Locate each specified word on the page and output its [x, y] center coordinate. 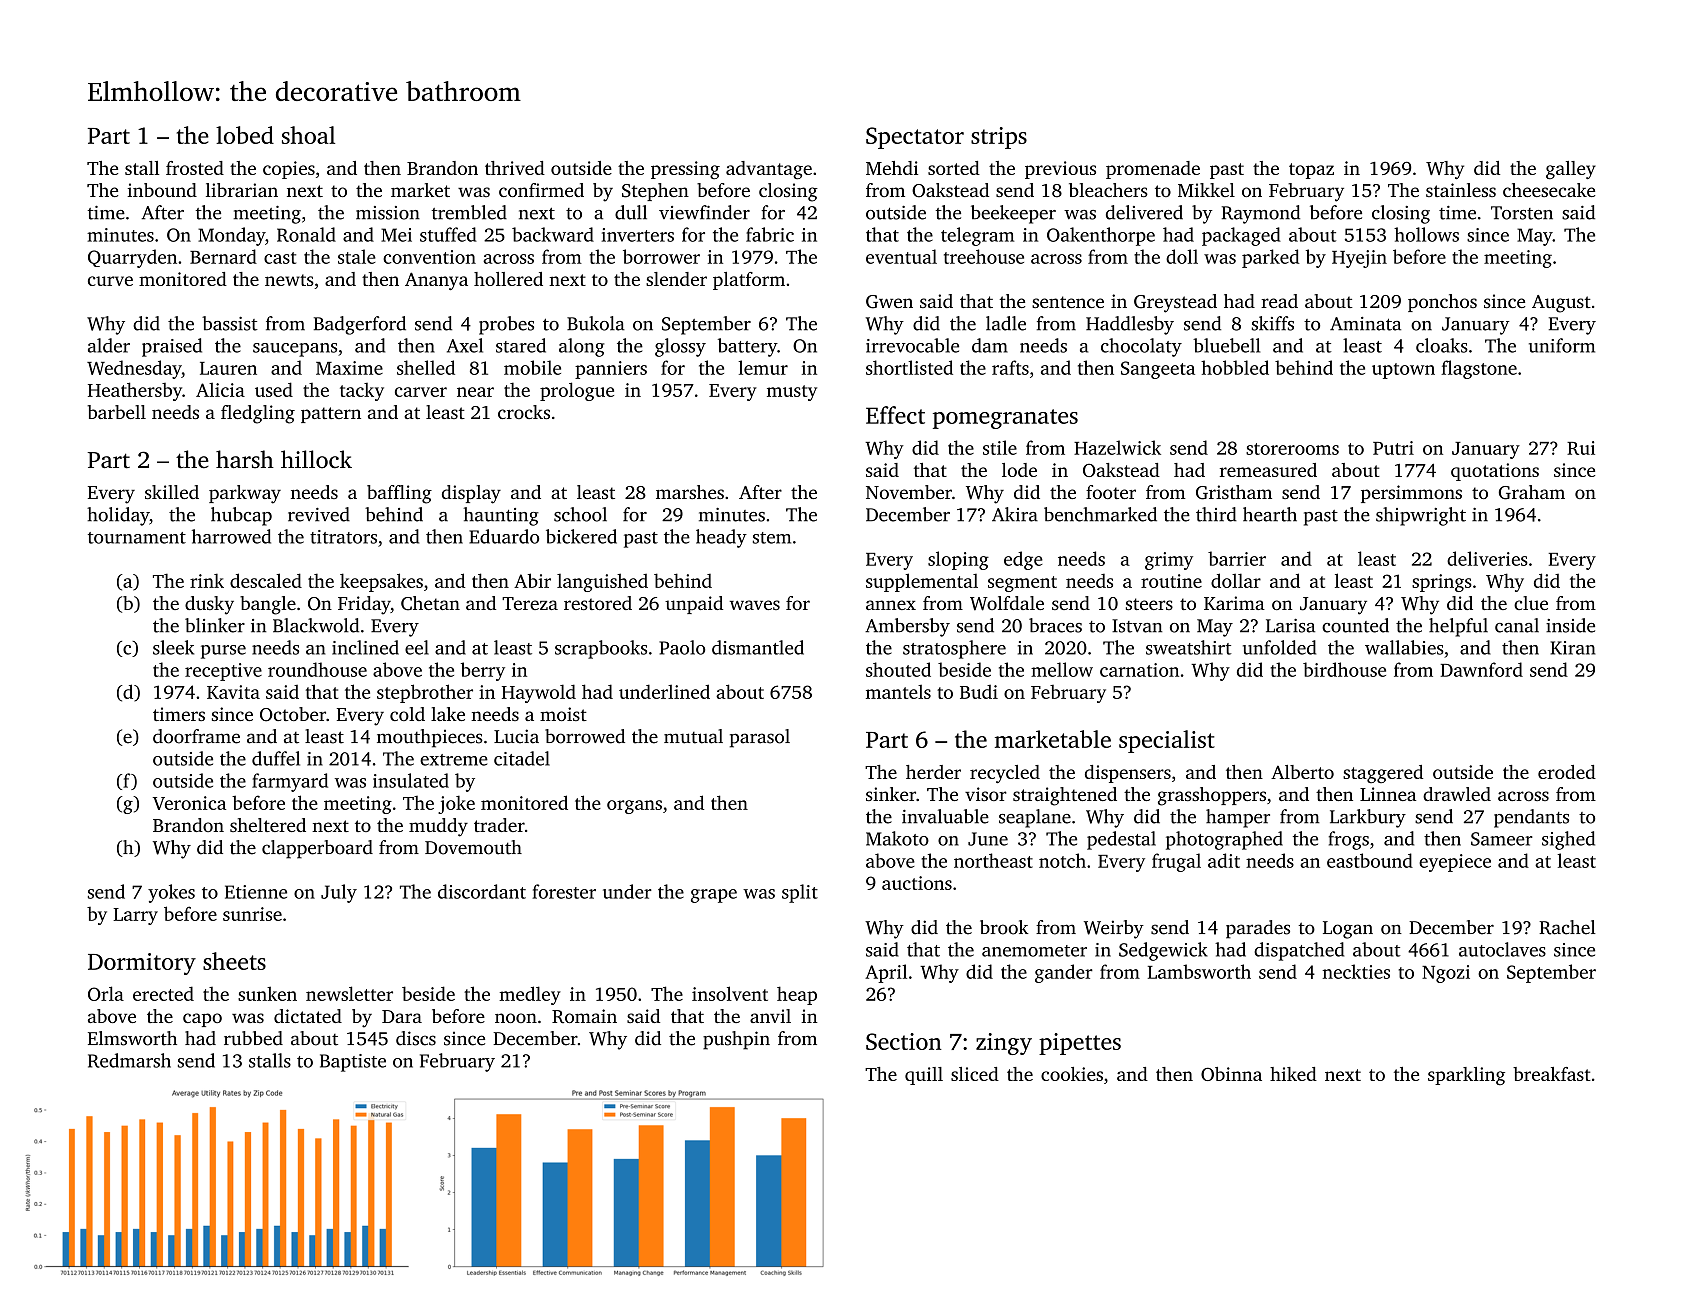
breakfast [1552, 1074]
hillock [316, 459]
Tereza [530, 603]
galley [1571, 170]
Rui [1581, 448]
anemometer [1034, 951]
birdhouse [1344, 669]
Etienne [256, 892]
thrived [515, 168]
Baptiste [353, 1063]
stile [1000, 447]
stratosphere [954, 649]
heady [721, 538]
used [274, 389]
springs [1442, 583]
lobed [245, 135]
